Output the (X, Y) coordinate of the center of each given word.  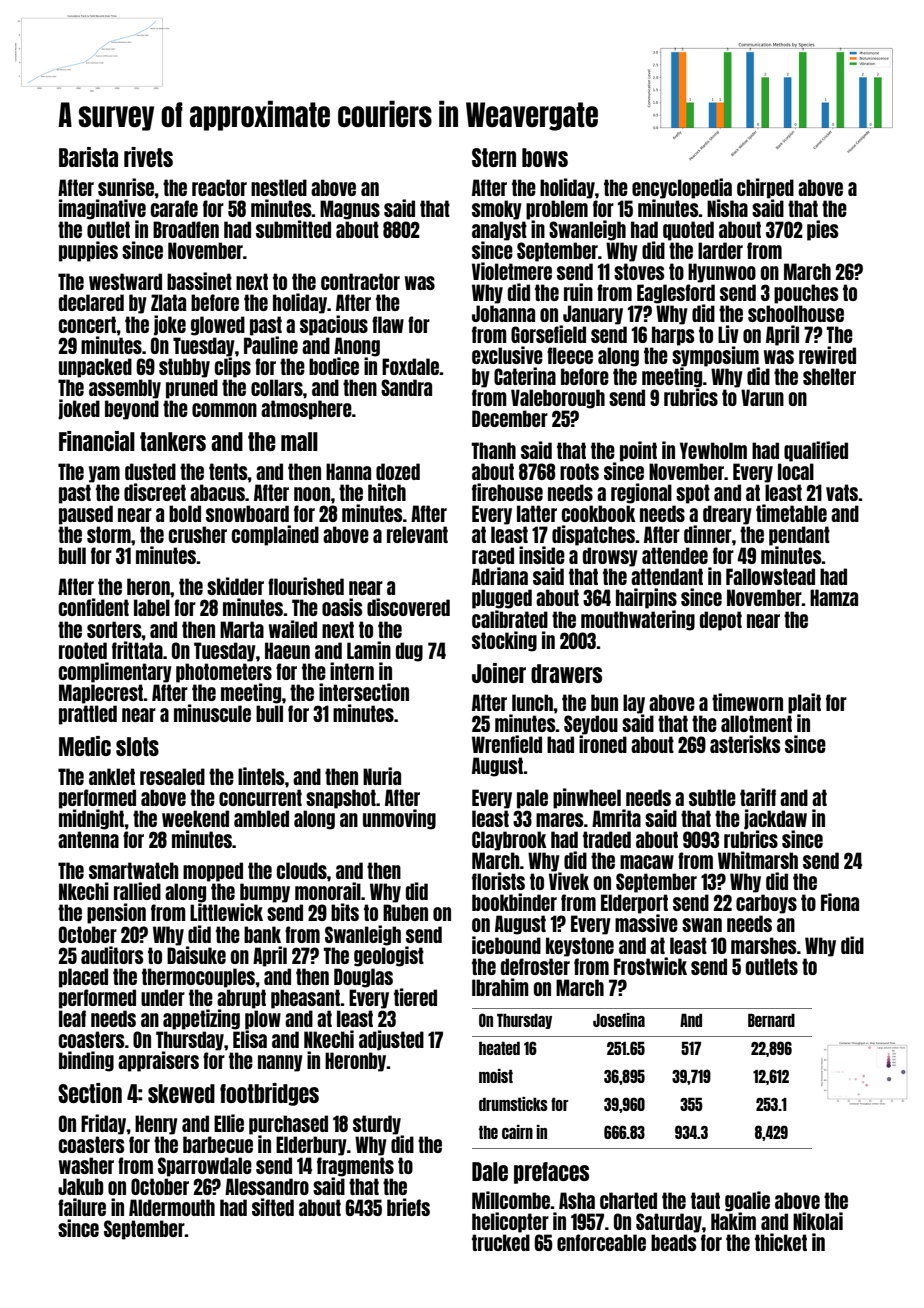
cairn (517, 1132)
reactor (219, 187)
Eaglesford (676, 294)
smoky (497, 210)
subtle (712, 797)
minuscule (212, 713)
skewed (181, 1093)
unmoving (399, 819)
